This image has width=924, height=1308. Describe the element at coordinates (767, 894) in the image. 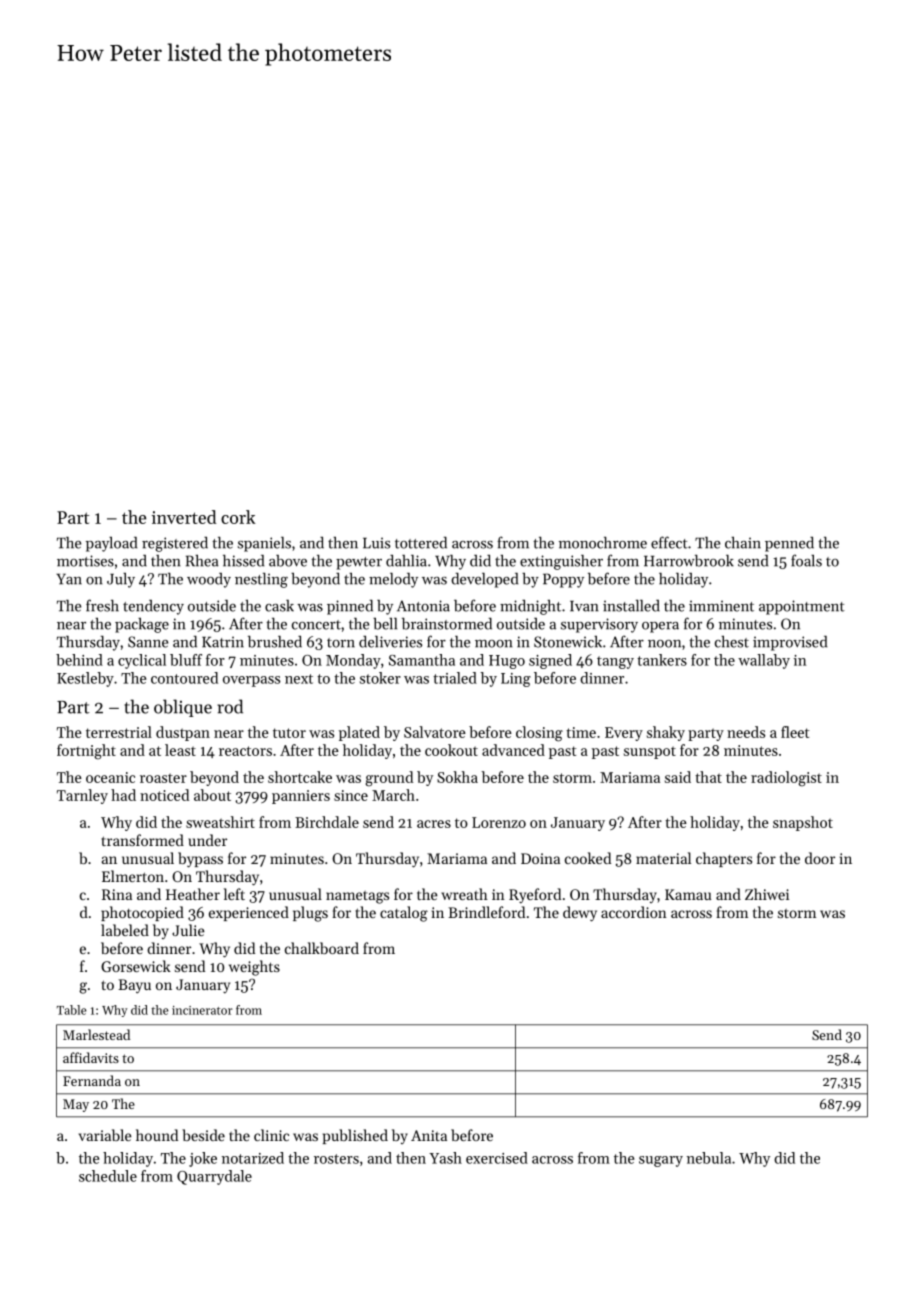

I see `Zhiwei` at that location.
